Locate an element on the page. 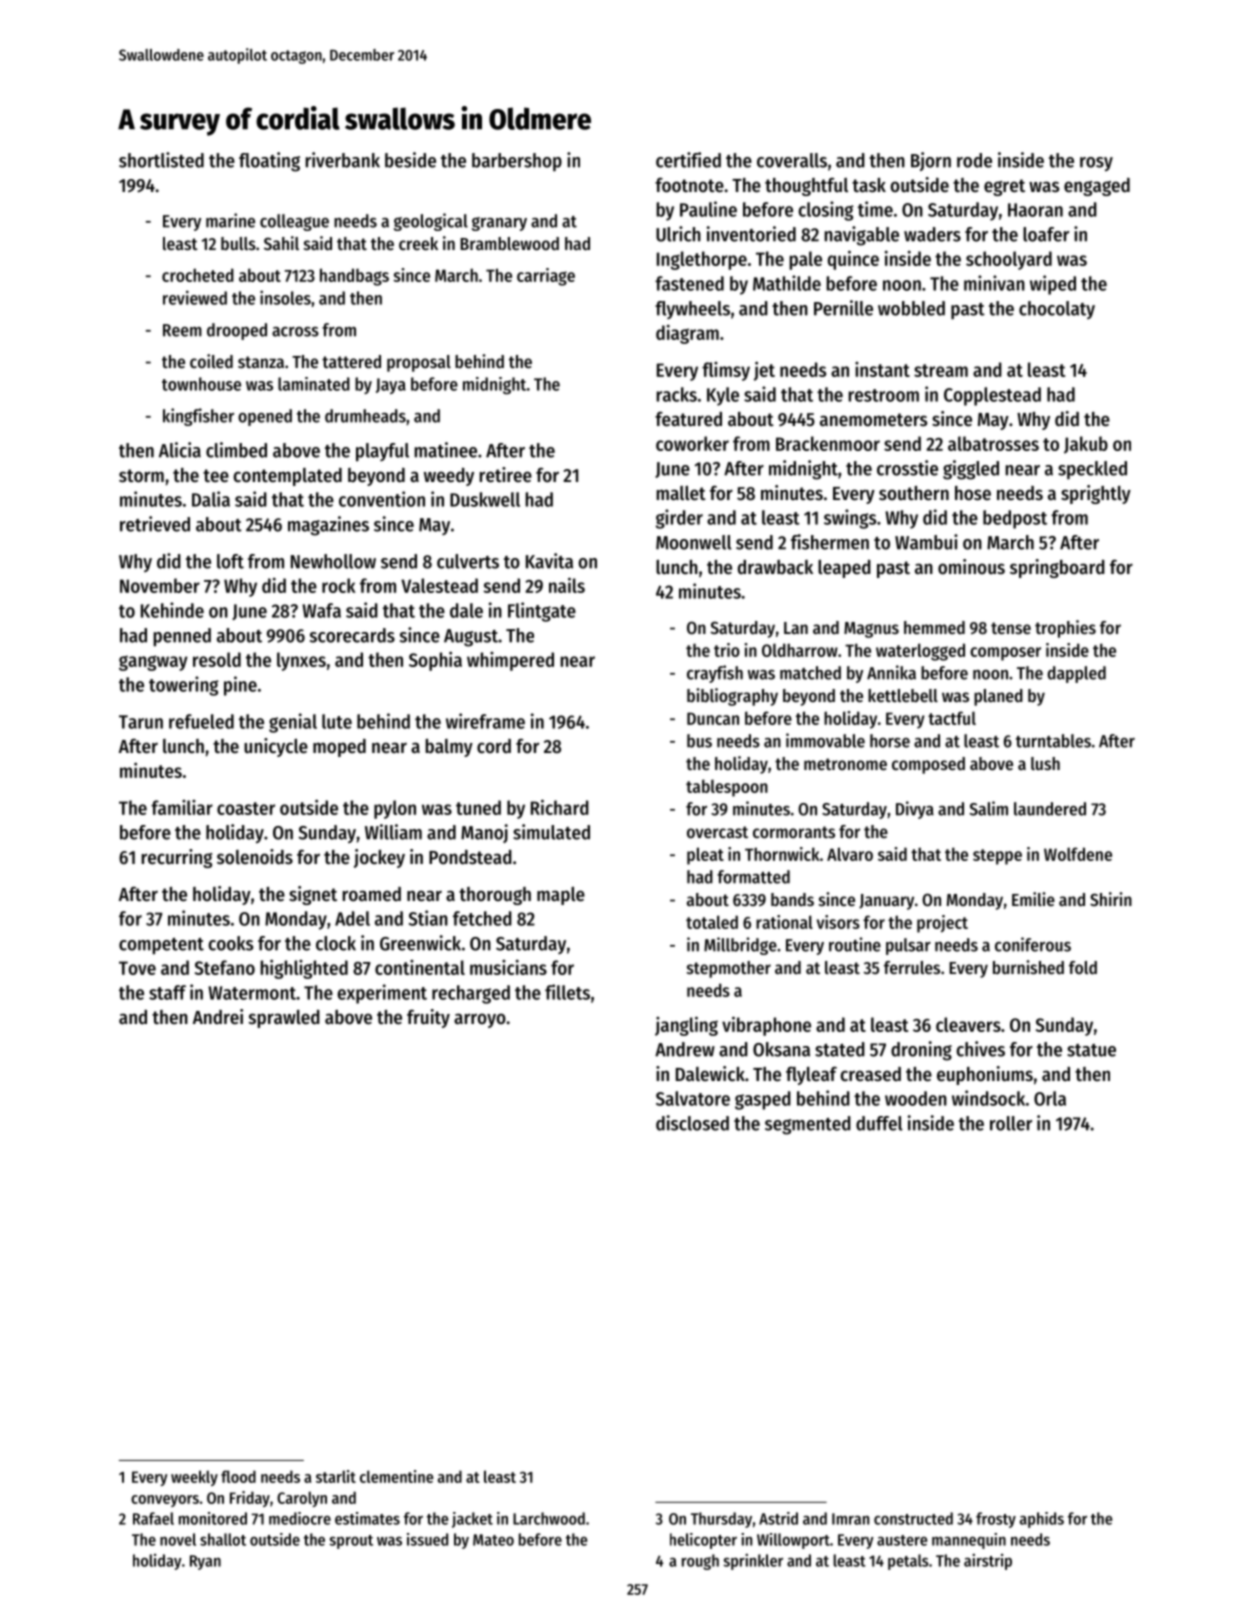  albatrosses is located at coordinates (993, 443).
